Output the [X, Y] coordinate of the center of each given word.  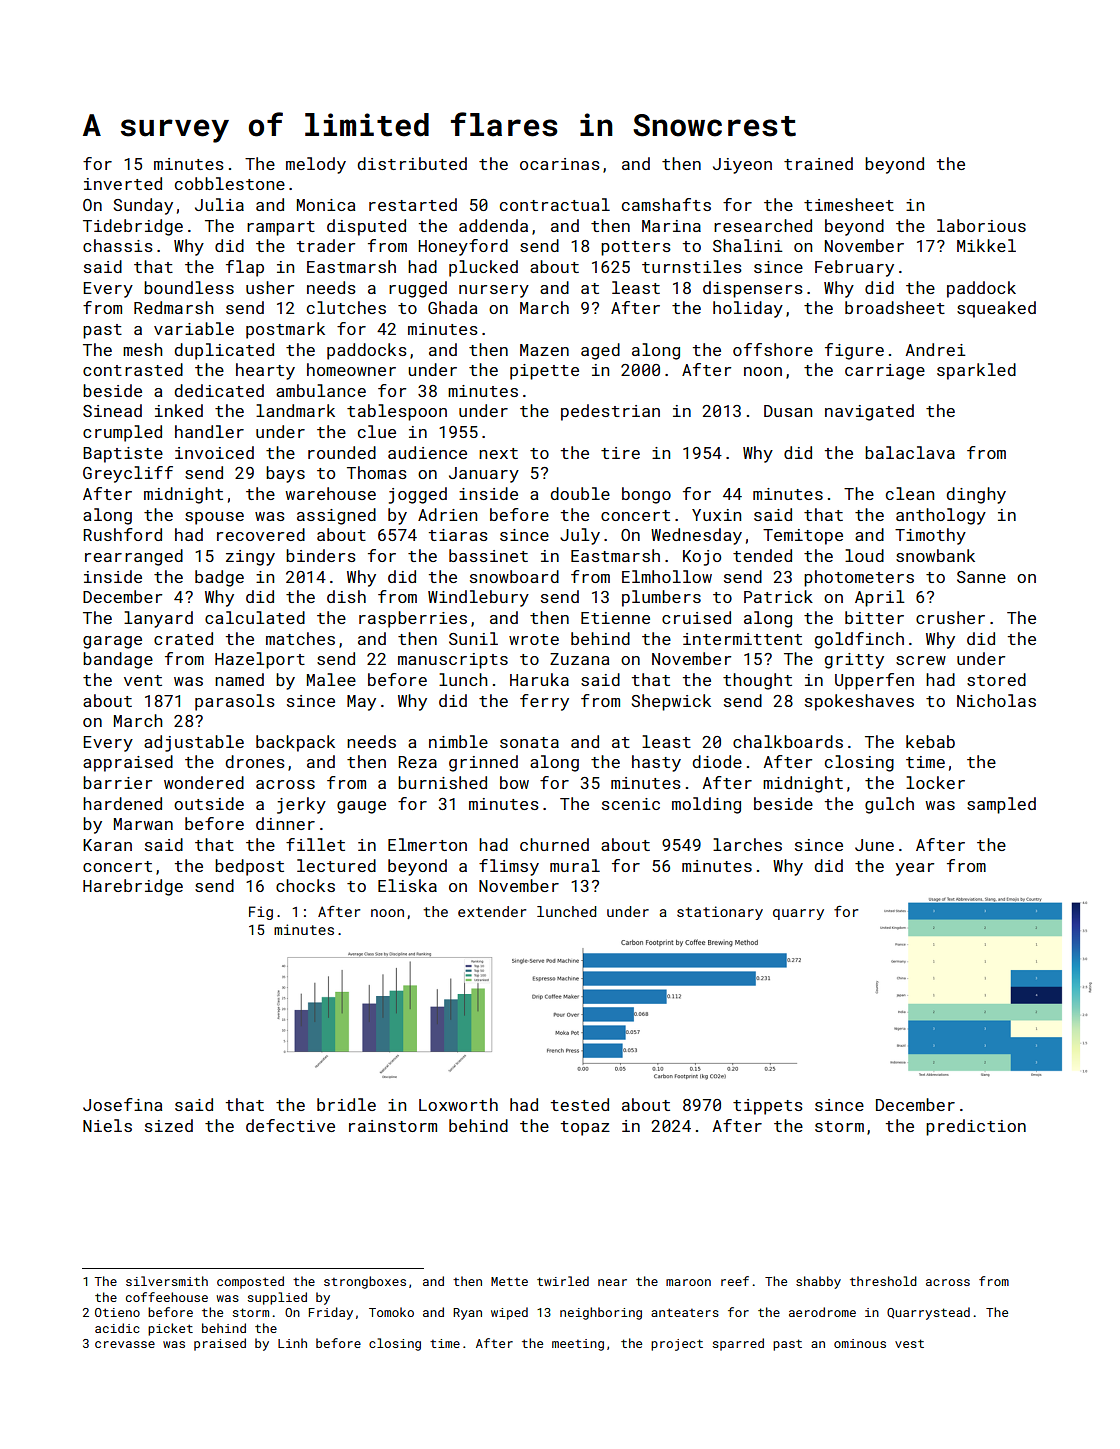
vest [909, 1343]
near [612, 1282]
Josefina [122, 1104]
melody [316, 165]
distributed [412, 163]
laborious [981, 225]
